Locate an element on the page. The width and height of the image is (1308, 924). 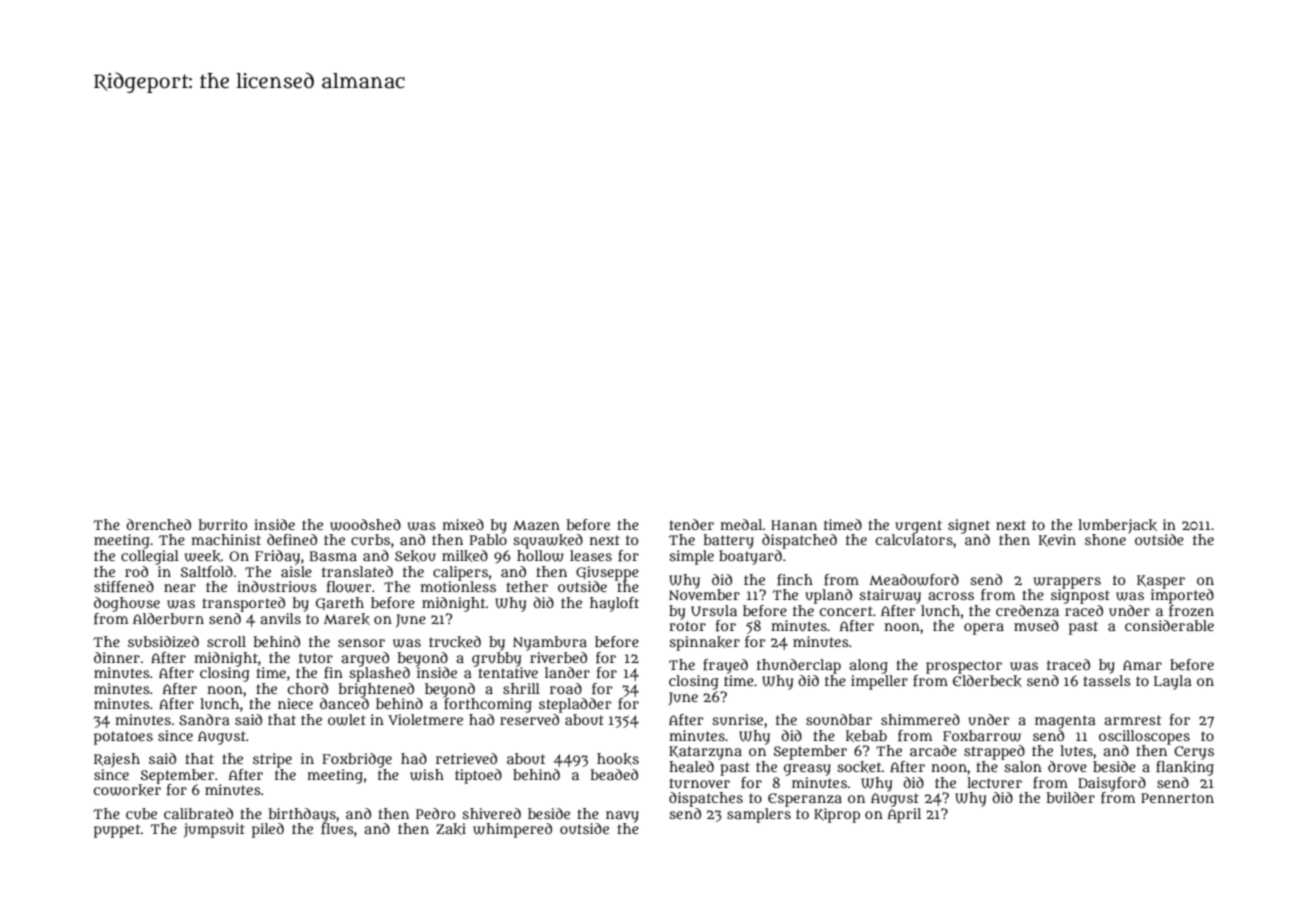
lumberjack is located at coordinates (1117, 526).
